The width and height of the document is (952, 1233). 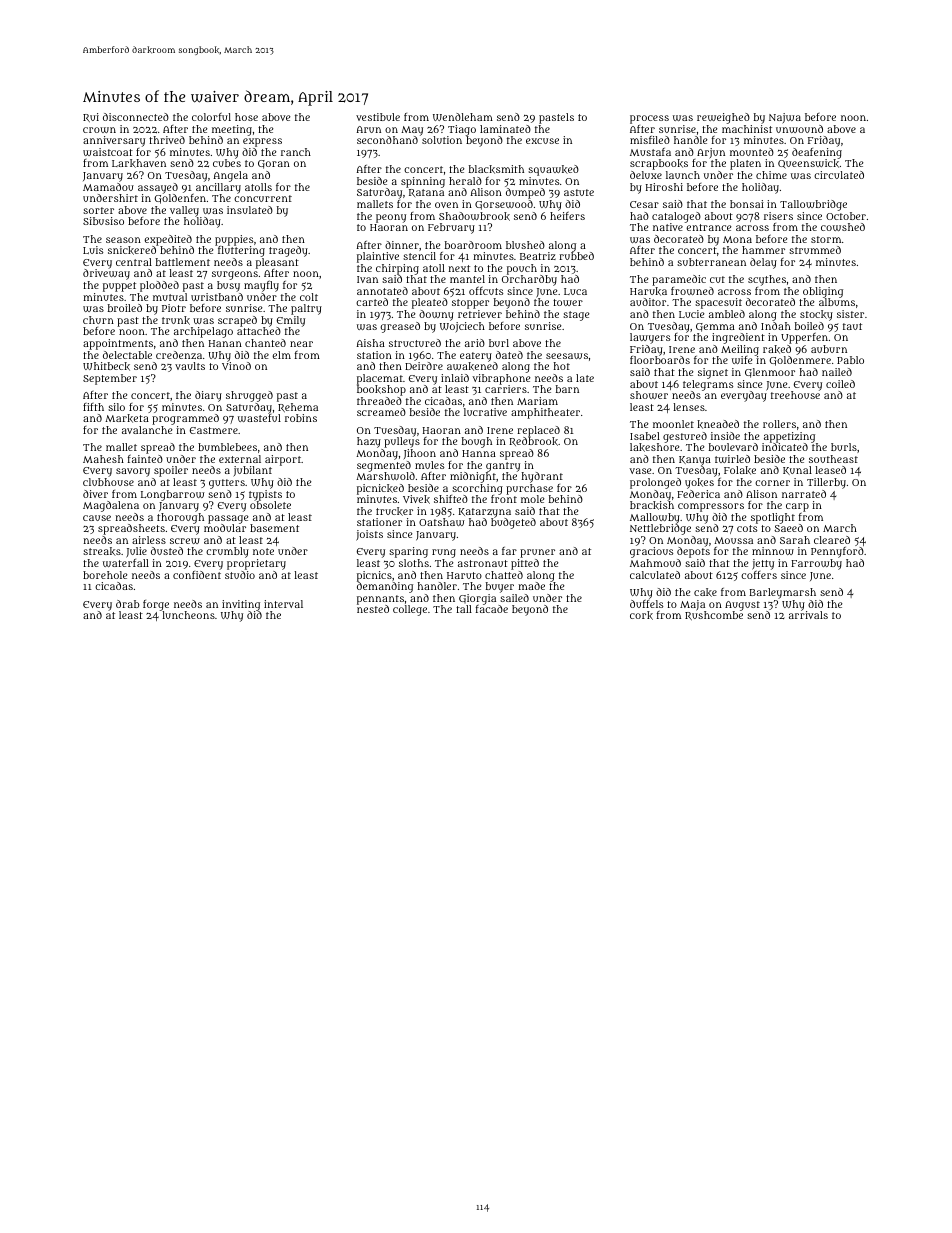 What do you see at coordinates (283, 460) in the document?
I see `airport` at bounding box center [283, 460].
